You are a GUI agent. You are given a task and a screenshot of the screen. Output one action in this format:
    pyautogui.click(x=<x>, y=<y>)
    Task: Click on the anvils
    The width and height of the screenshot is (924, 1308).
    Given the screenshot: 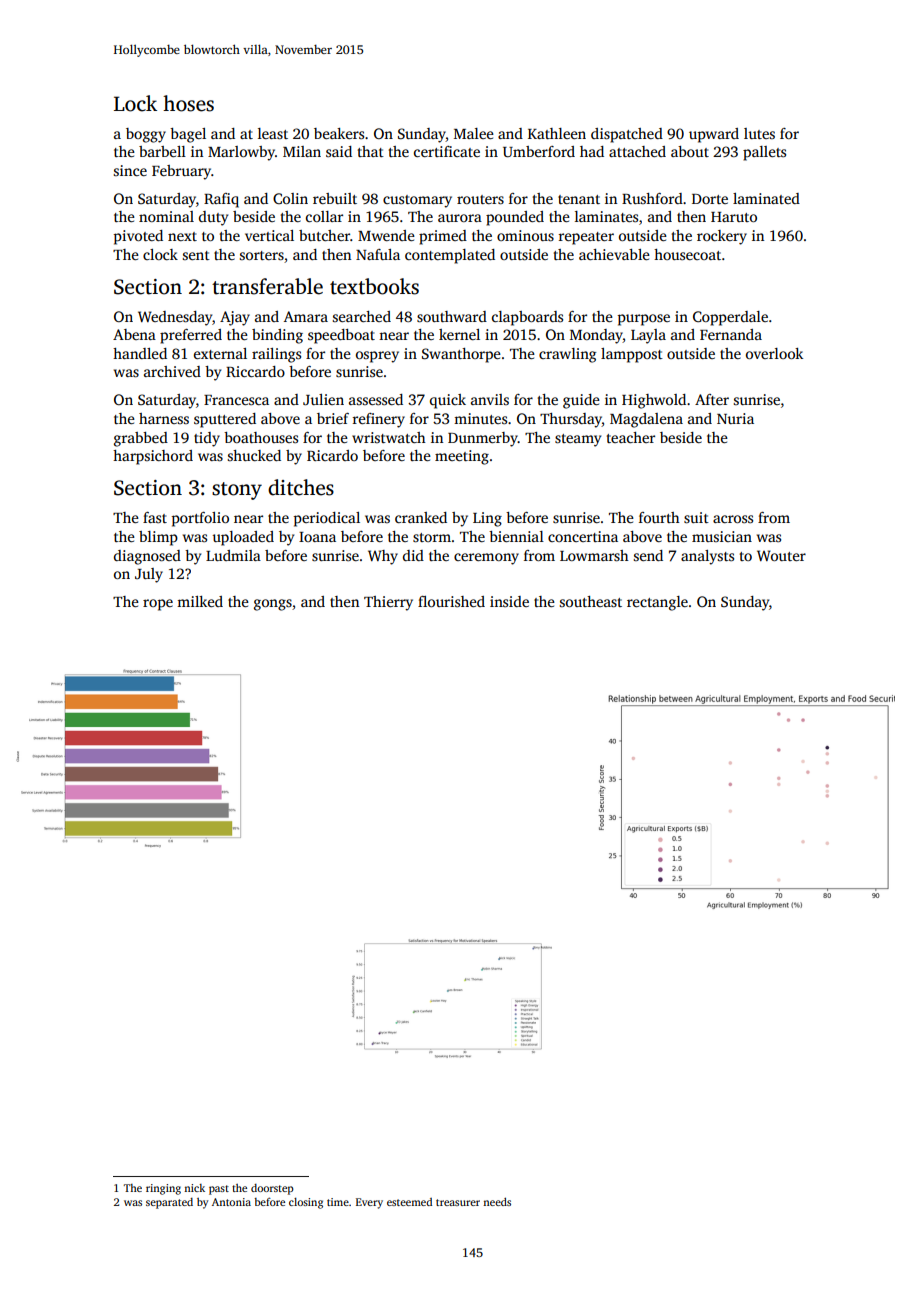 What is the action you would take?
    pyautogui.click(x=490, y=399)
